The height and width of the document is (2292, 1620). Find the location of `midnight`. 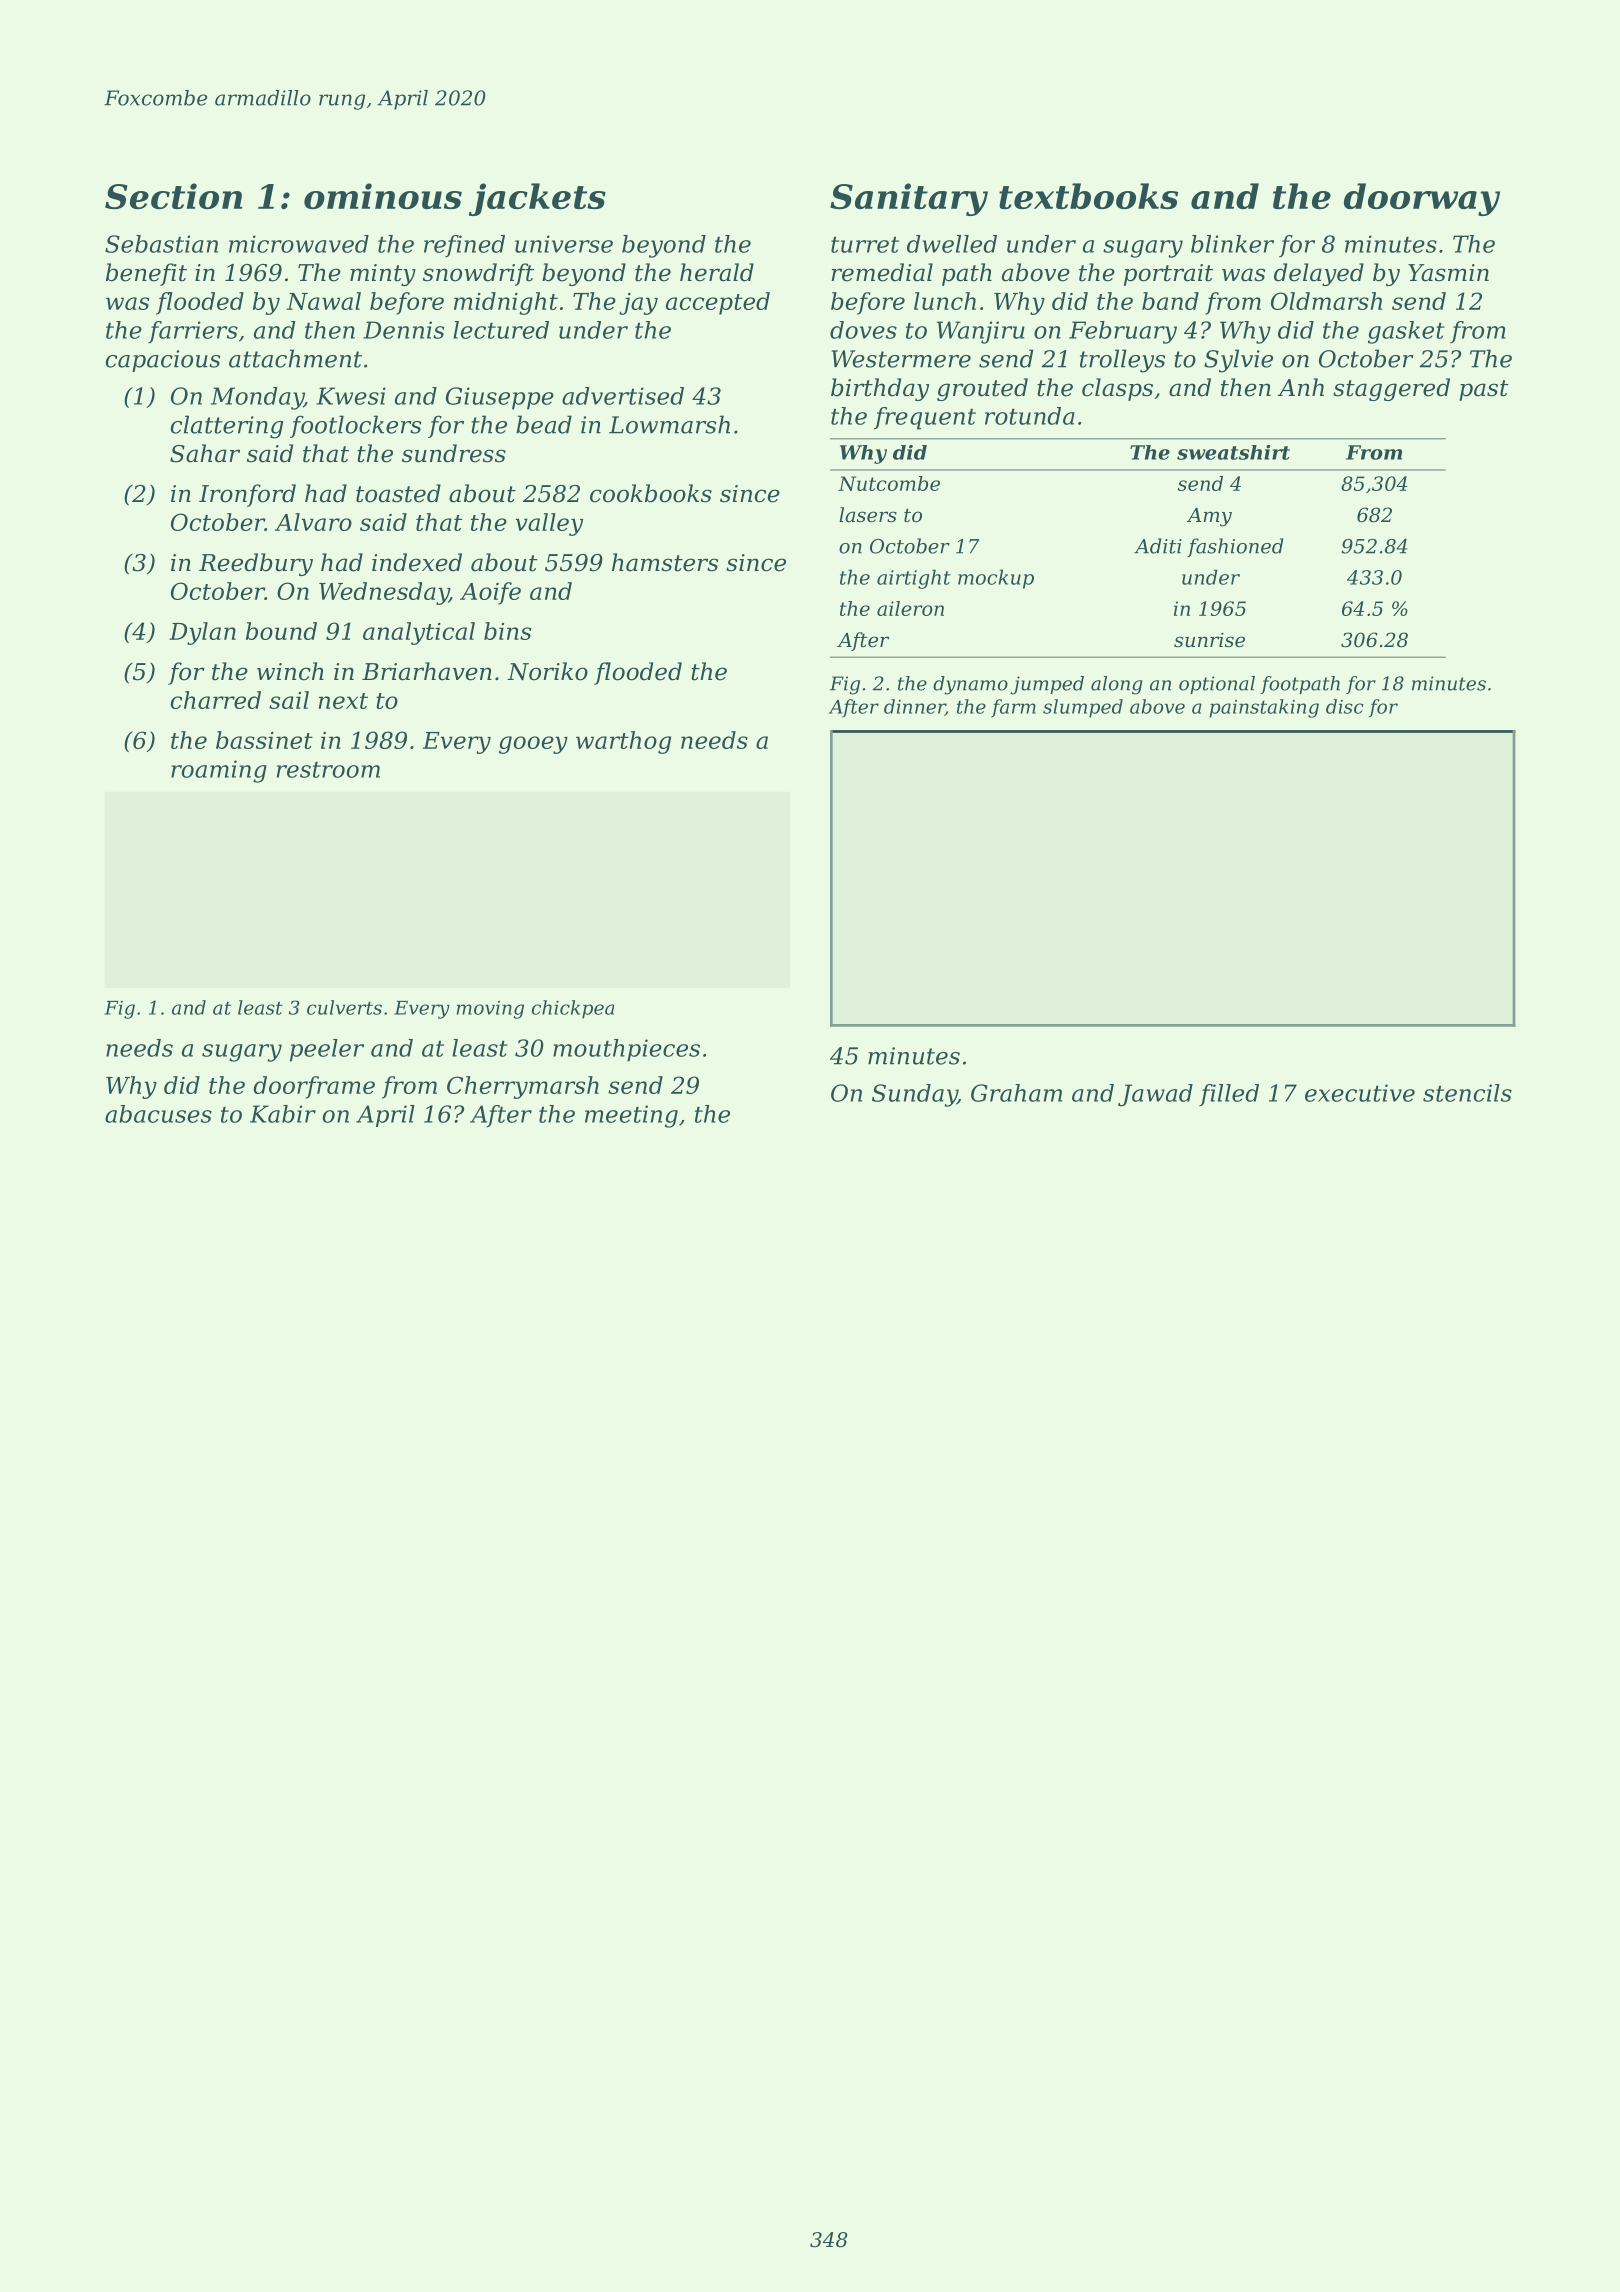

midnight is located at coordinates (506, 303).
